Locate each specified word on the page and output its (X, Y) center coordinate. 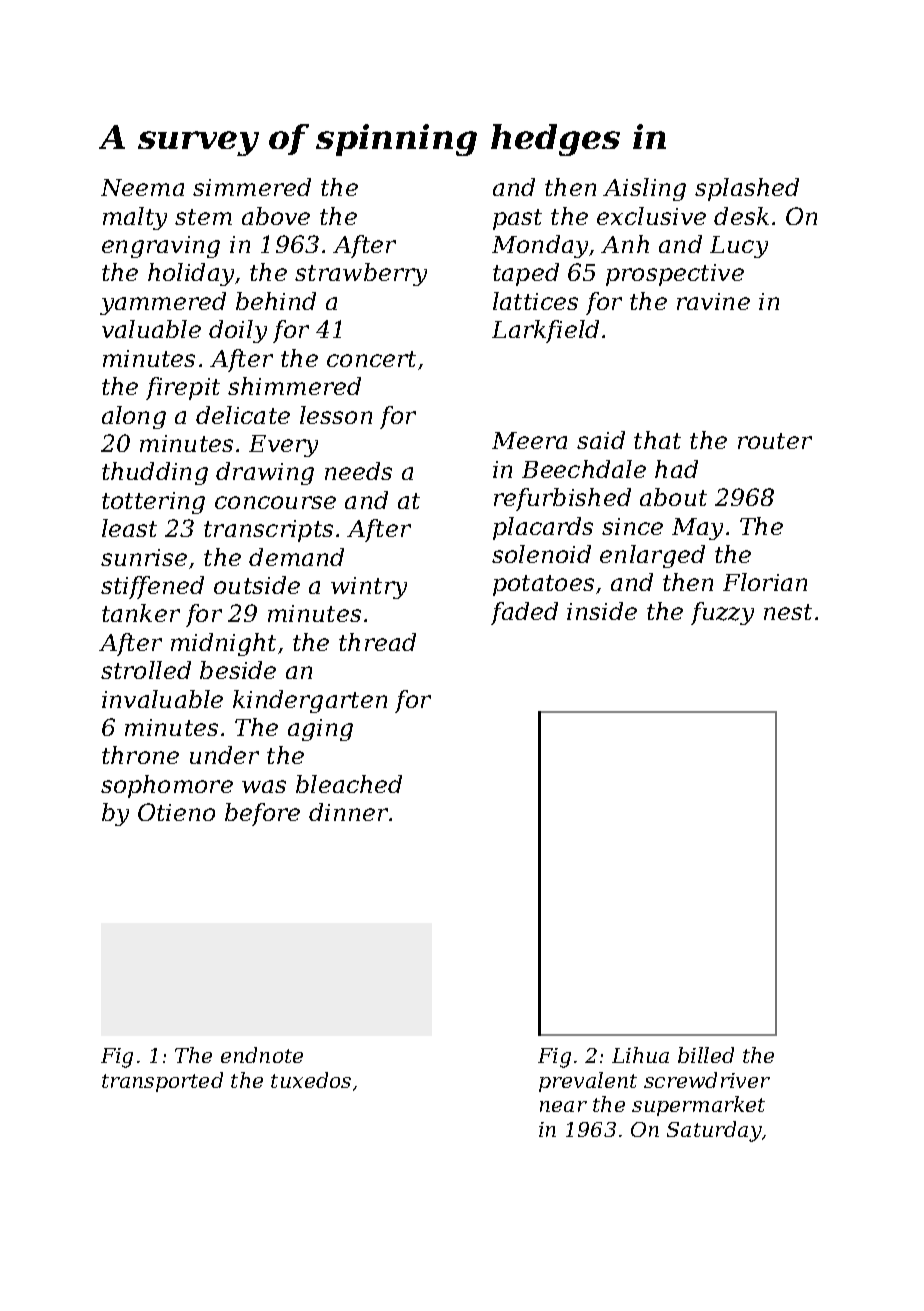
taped (526, 274)
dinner (349, 812)
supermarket (698, 1106)
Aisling (644, 189)
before (262, 814)
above (276, 216)
